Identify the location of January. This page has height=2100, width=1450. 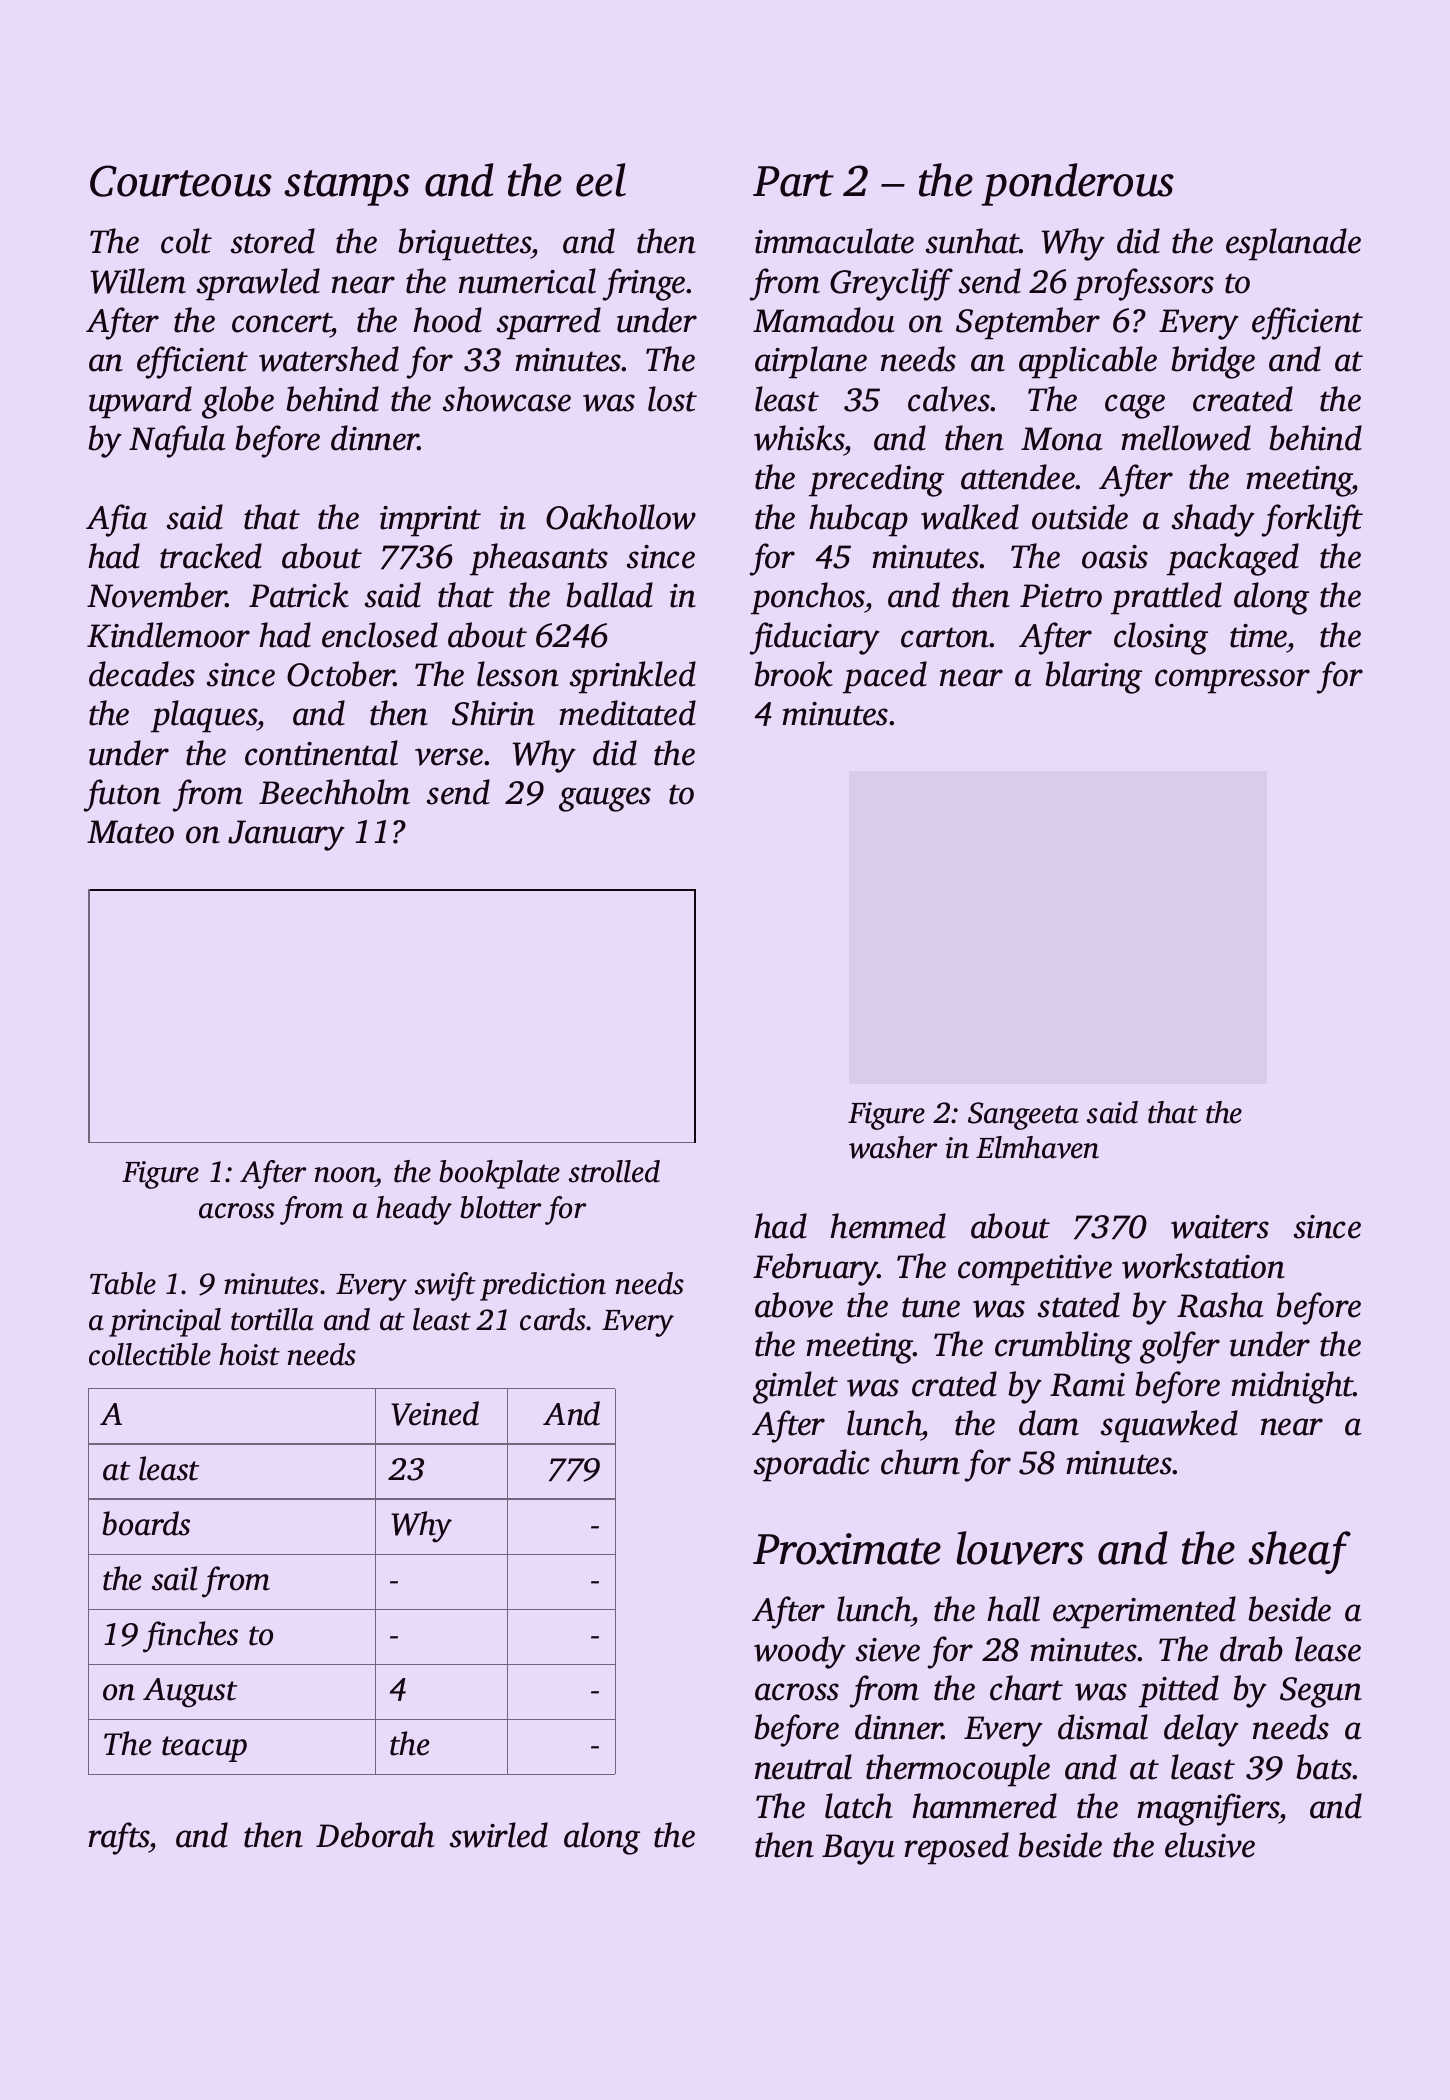
(286, 835).
